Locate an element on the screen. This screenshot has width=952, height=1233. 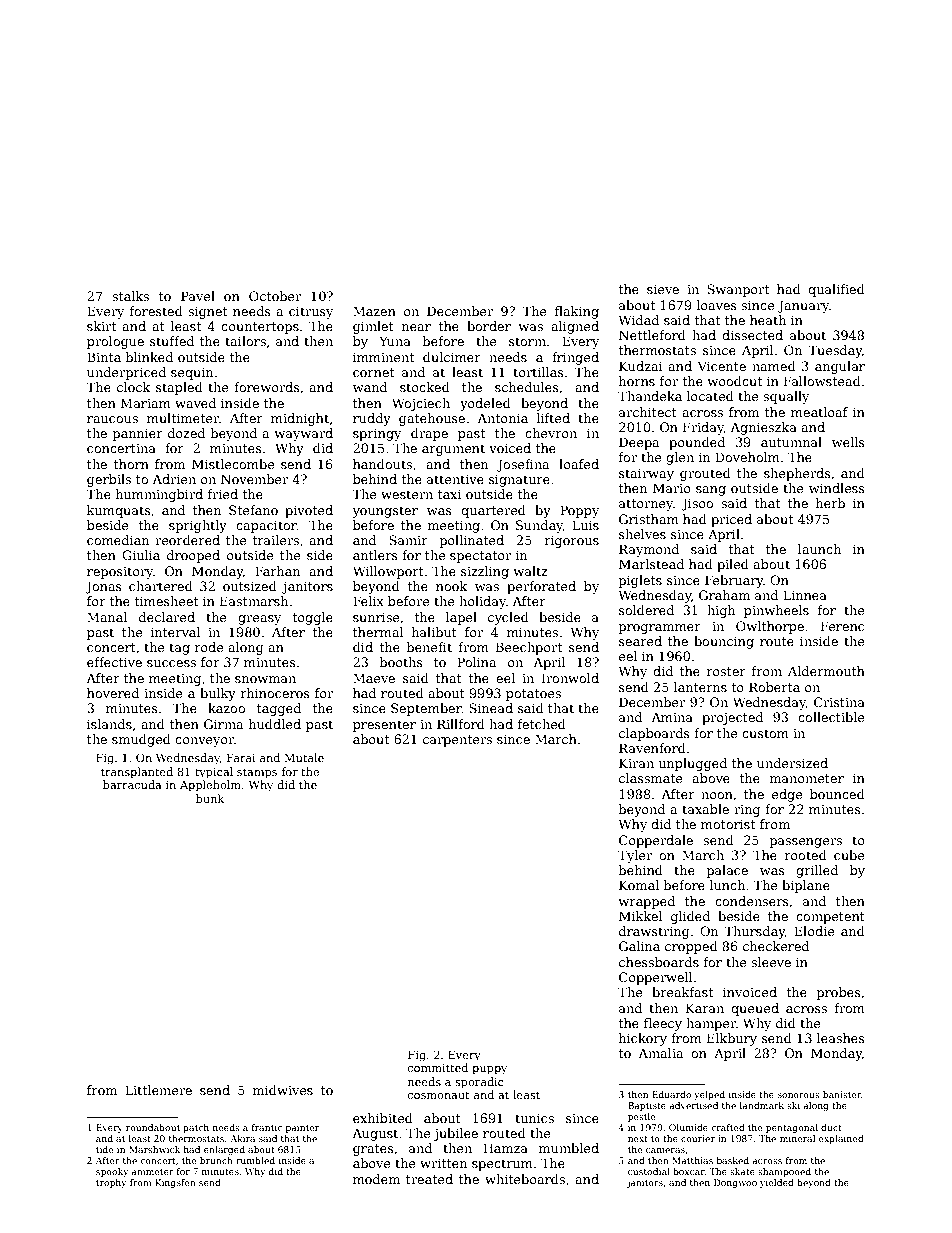
bulky is located at coordinates (218, 694).
